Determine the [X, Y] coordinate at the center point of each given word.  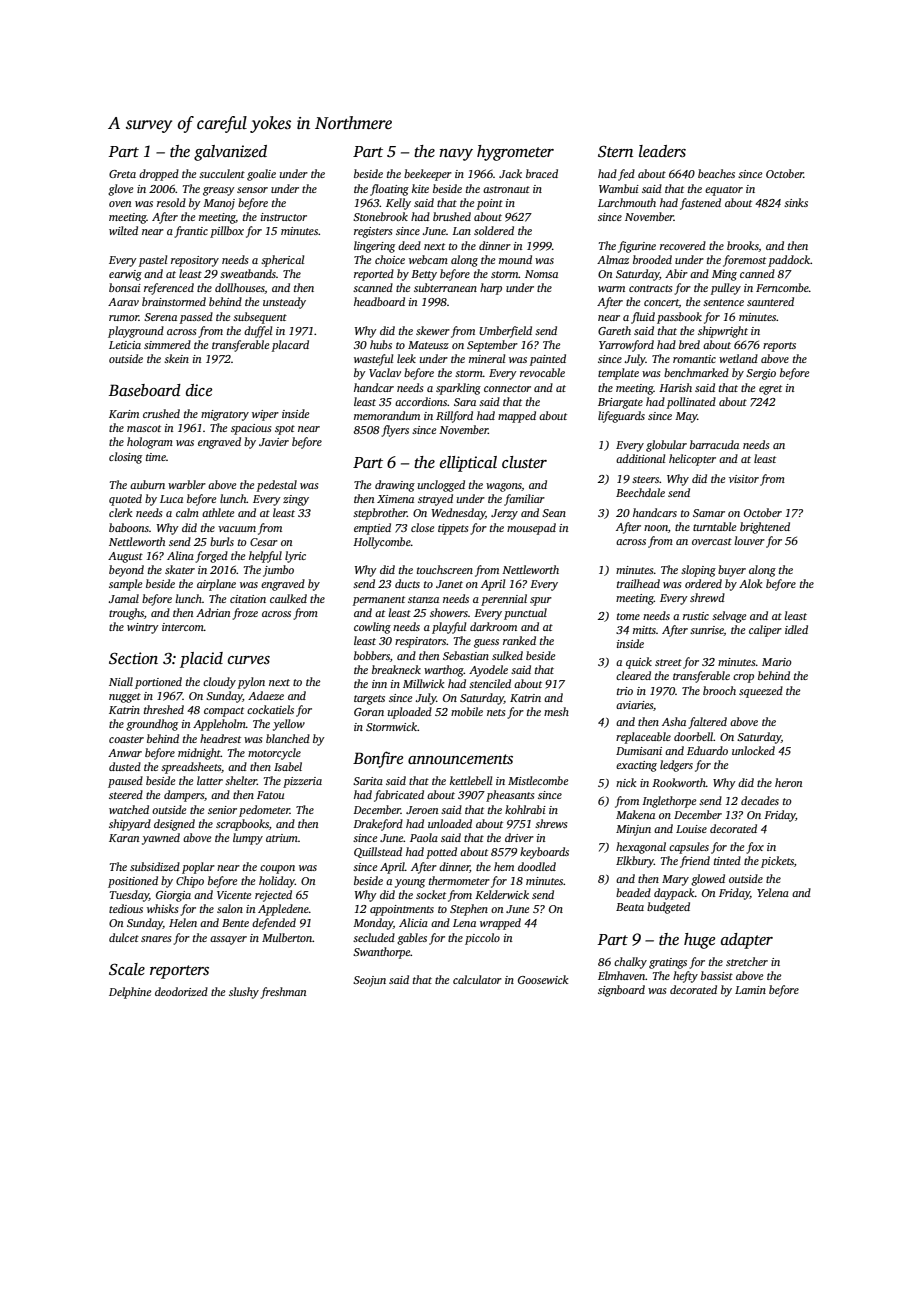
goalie [261, 175]
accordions [421, 401]
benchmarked [696, 372]
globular [666, 446]
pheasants [510, 796]
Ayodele [488, 671]
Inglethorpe [669, 802]
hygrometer [515, 153]
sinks [796, 202]
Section [133, 658]
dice [199, 390]
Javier [274, 442]
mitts [644, 630]
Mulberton [287, 937]
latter [210, 780]
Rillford [454, 417]
